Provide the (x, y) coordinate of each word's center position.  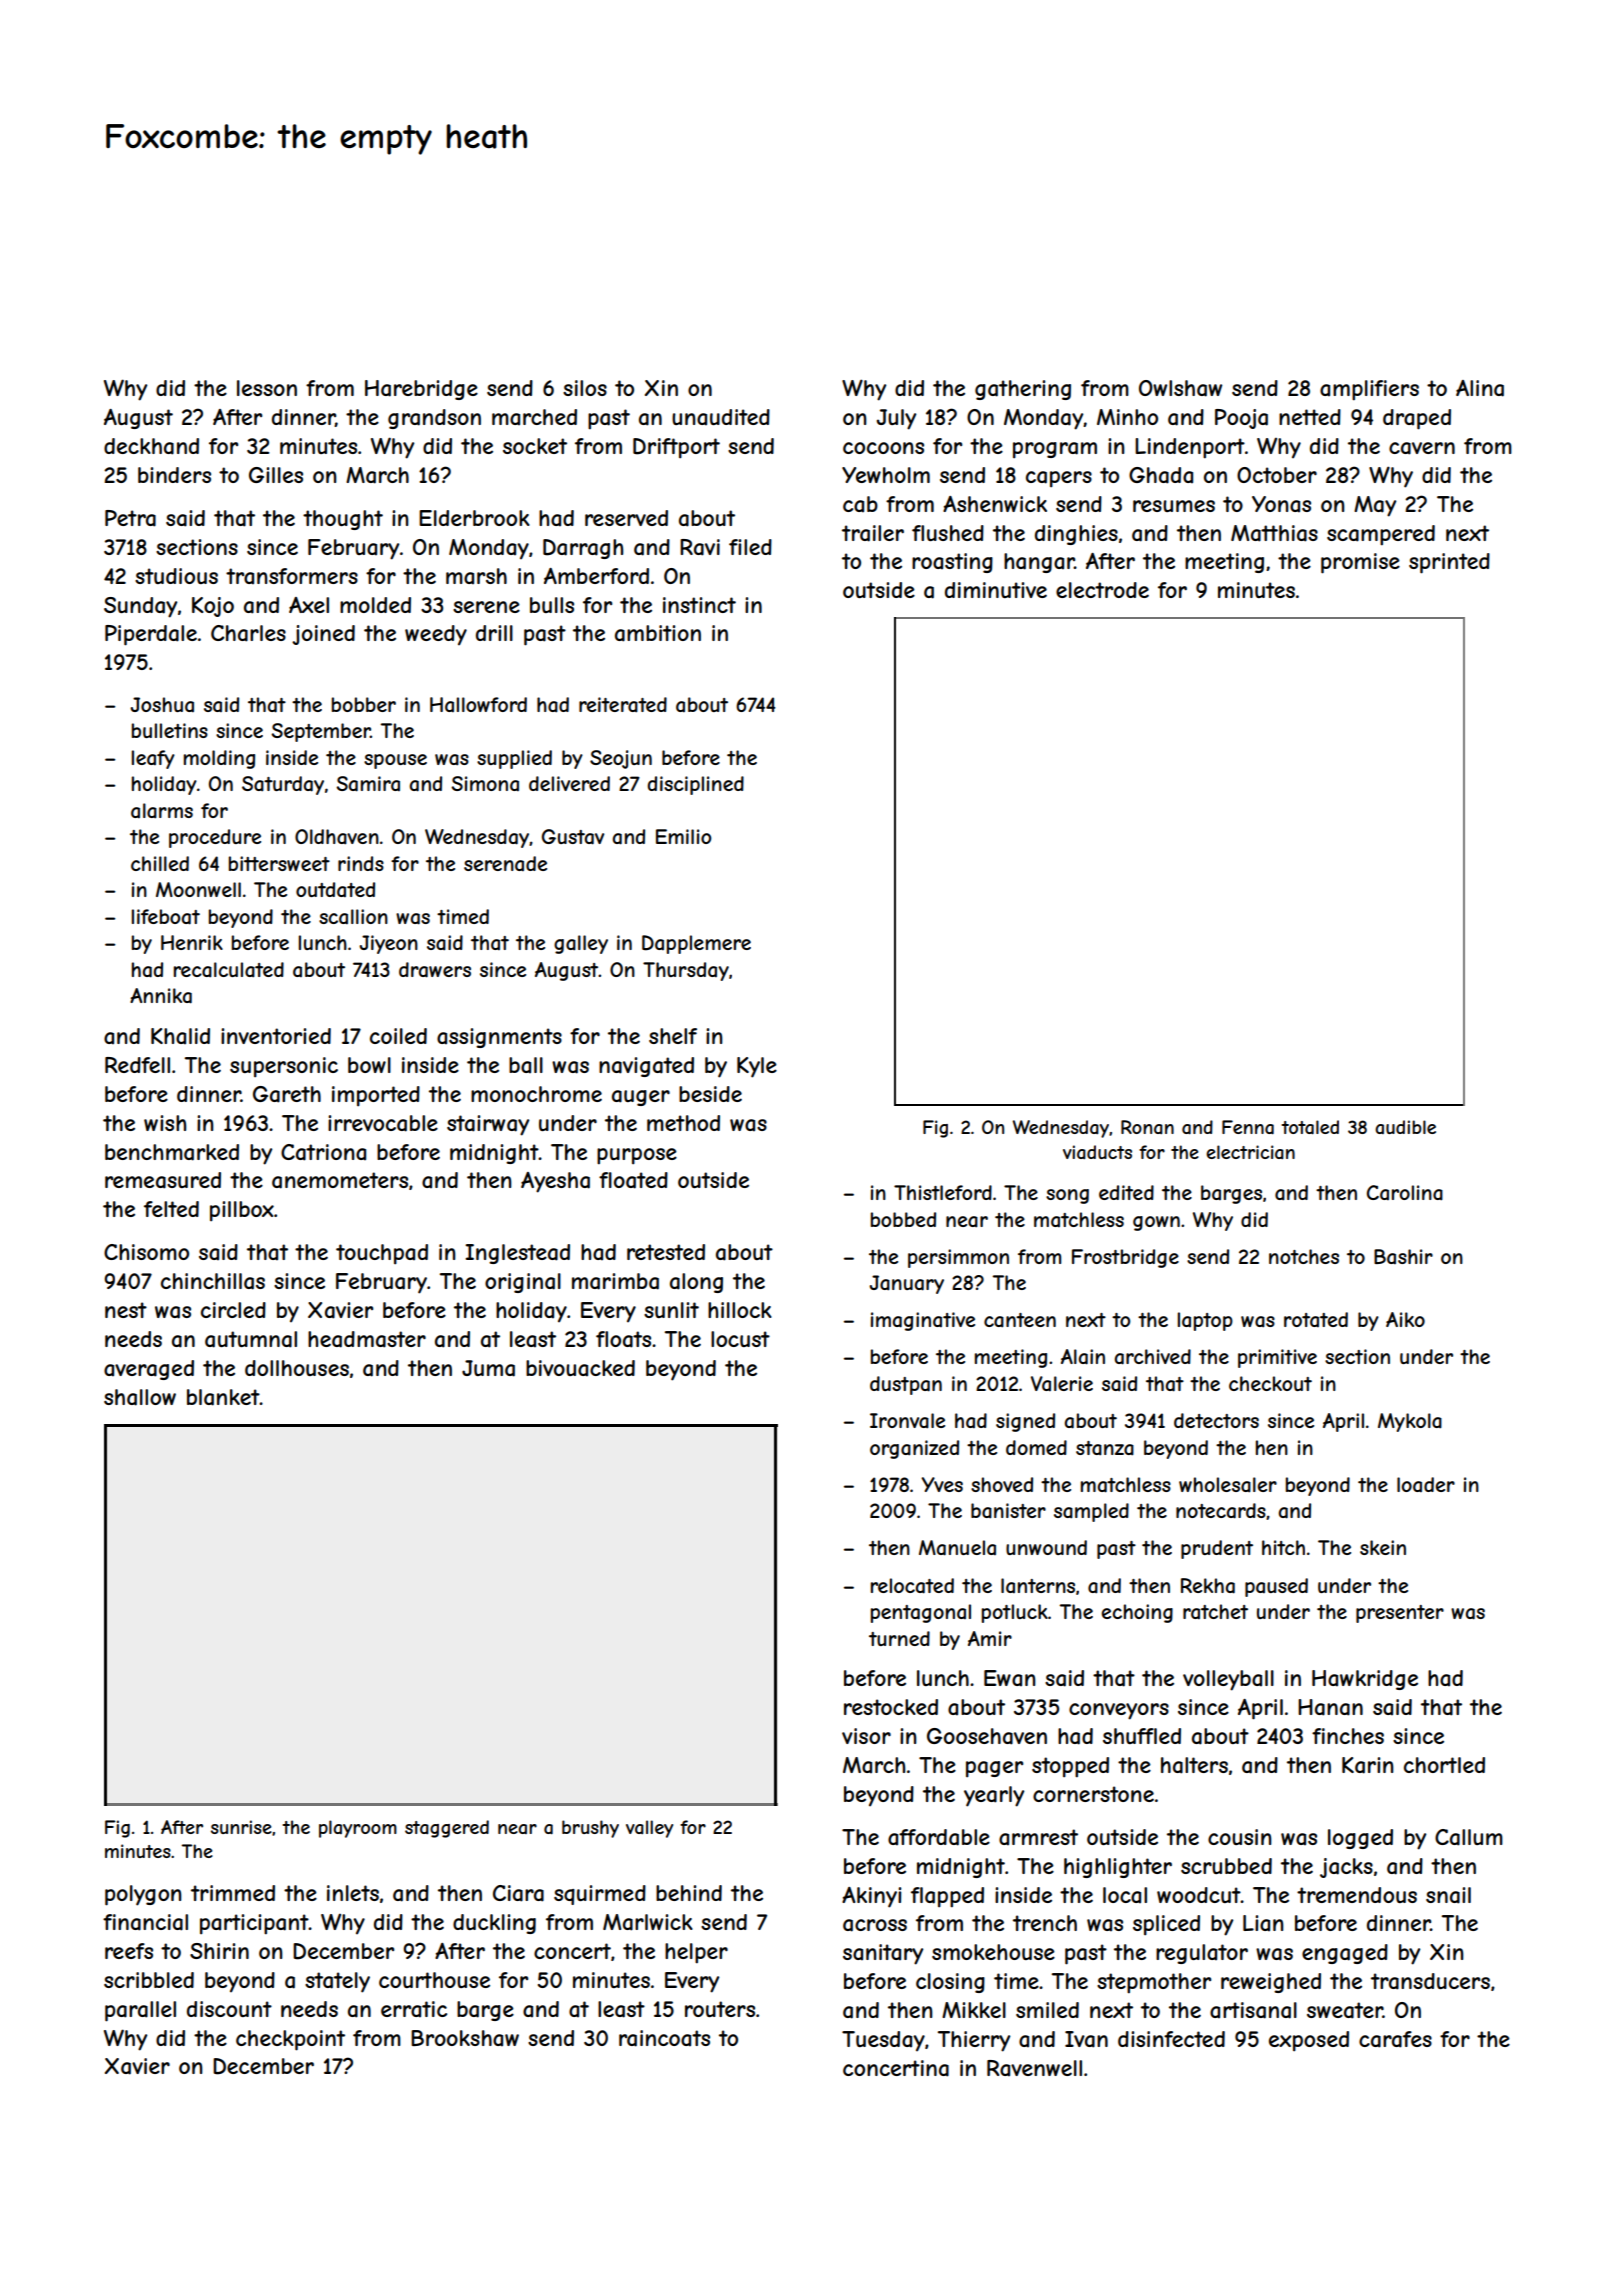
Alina (1480, 388)
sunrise (241, 1827)
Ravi (700, 547)
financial (145, 1922)
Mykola (1410, 1422)
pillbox (242, 1211)
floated (633, 1180)
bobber (364, 704)
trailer (873, 533)
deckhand (151, 446)
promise (1360, 563)
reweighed (1271, 1983)
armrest (1038, 1837)
